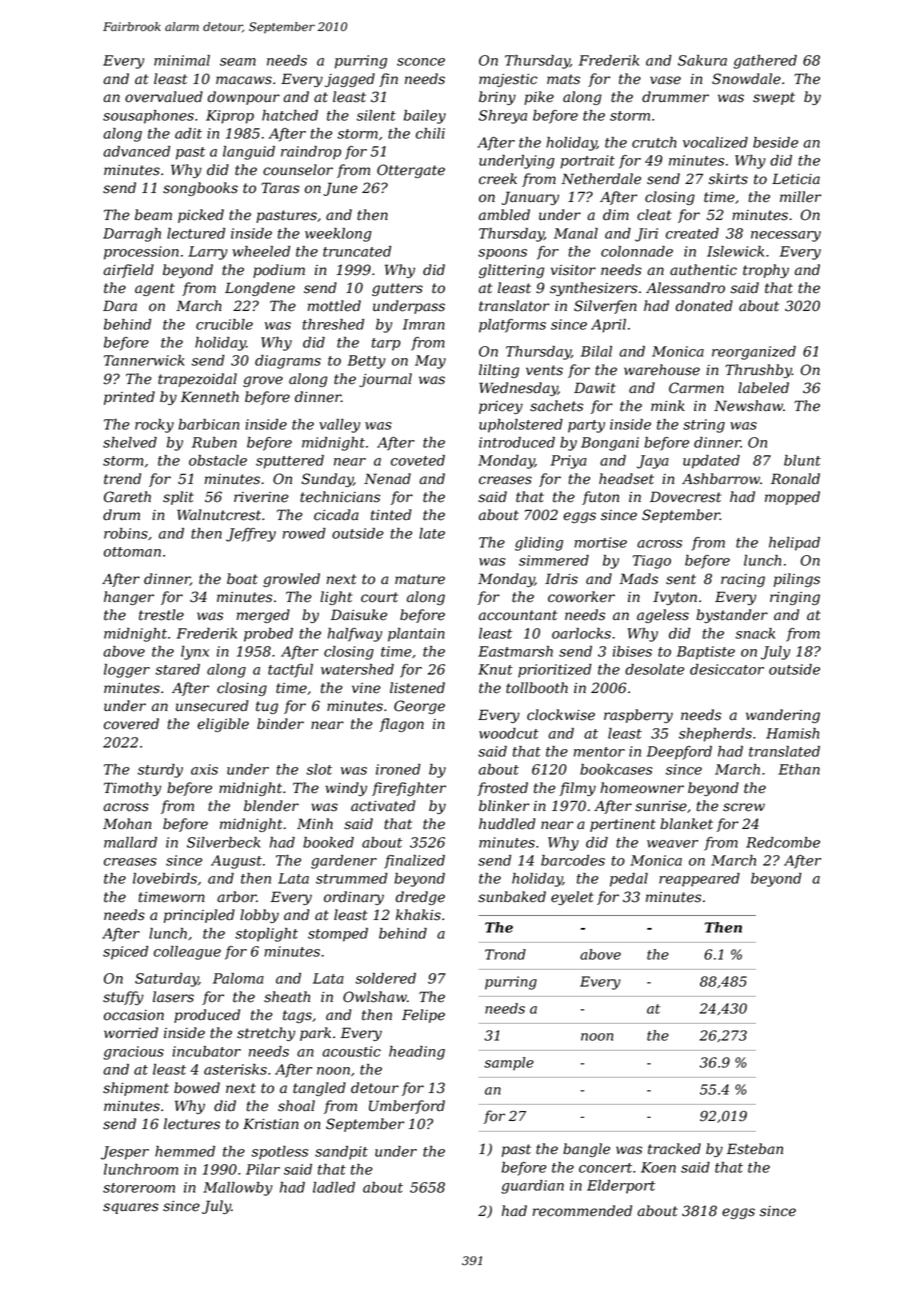 The height and width of the screenshot is (1308, 924). I want to click on probed, so click(268, 635).
